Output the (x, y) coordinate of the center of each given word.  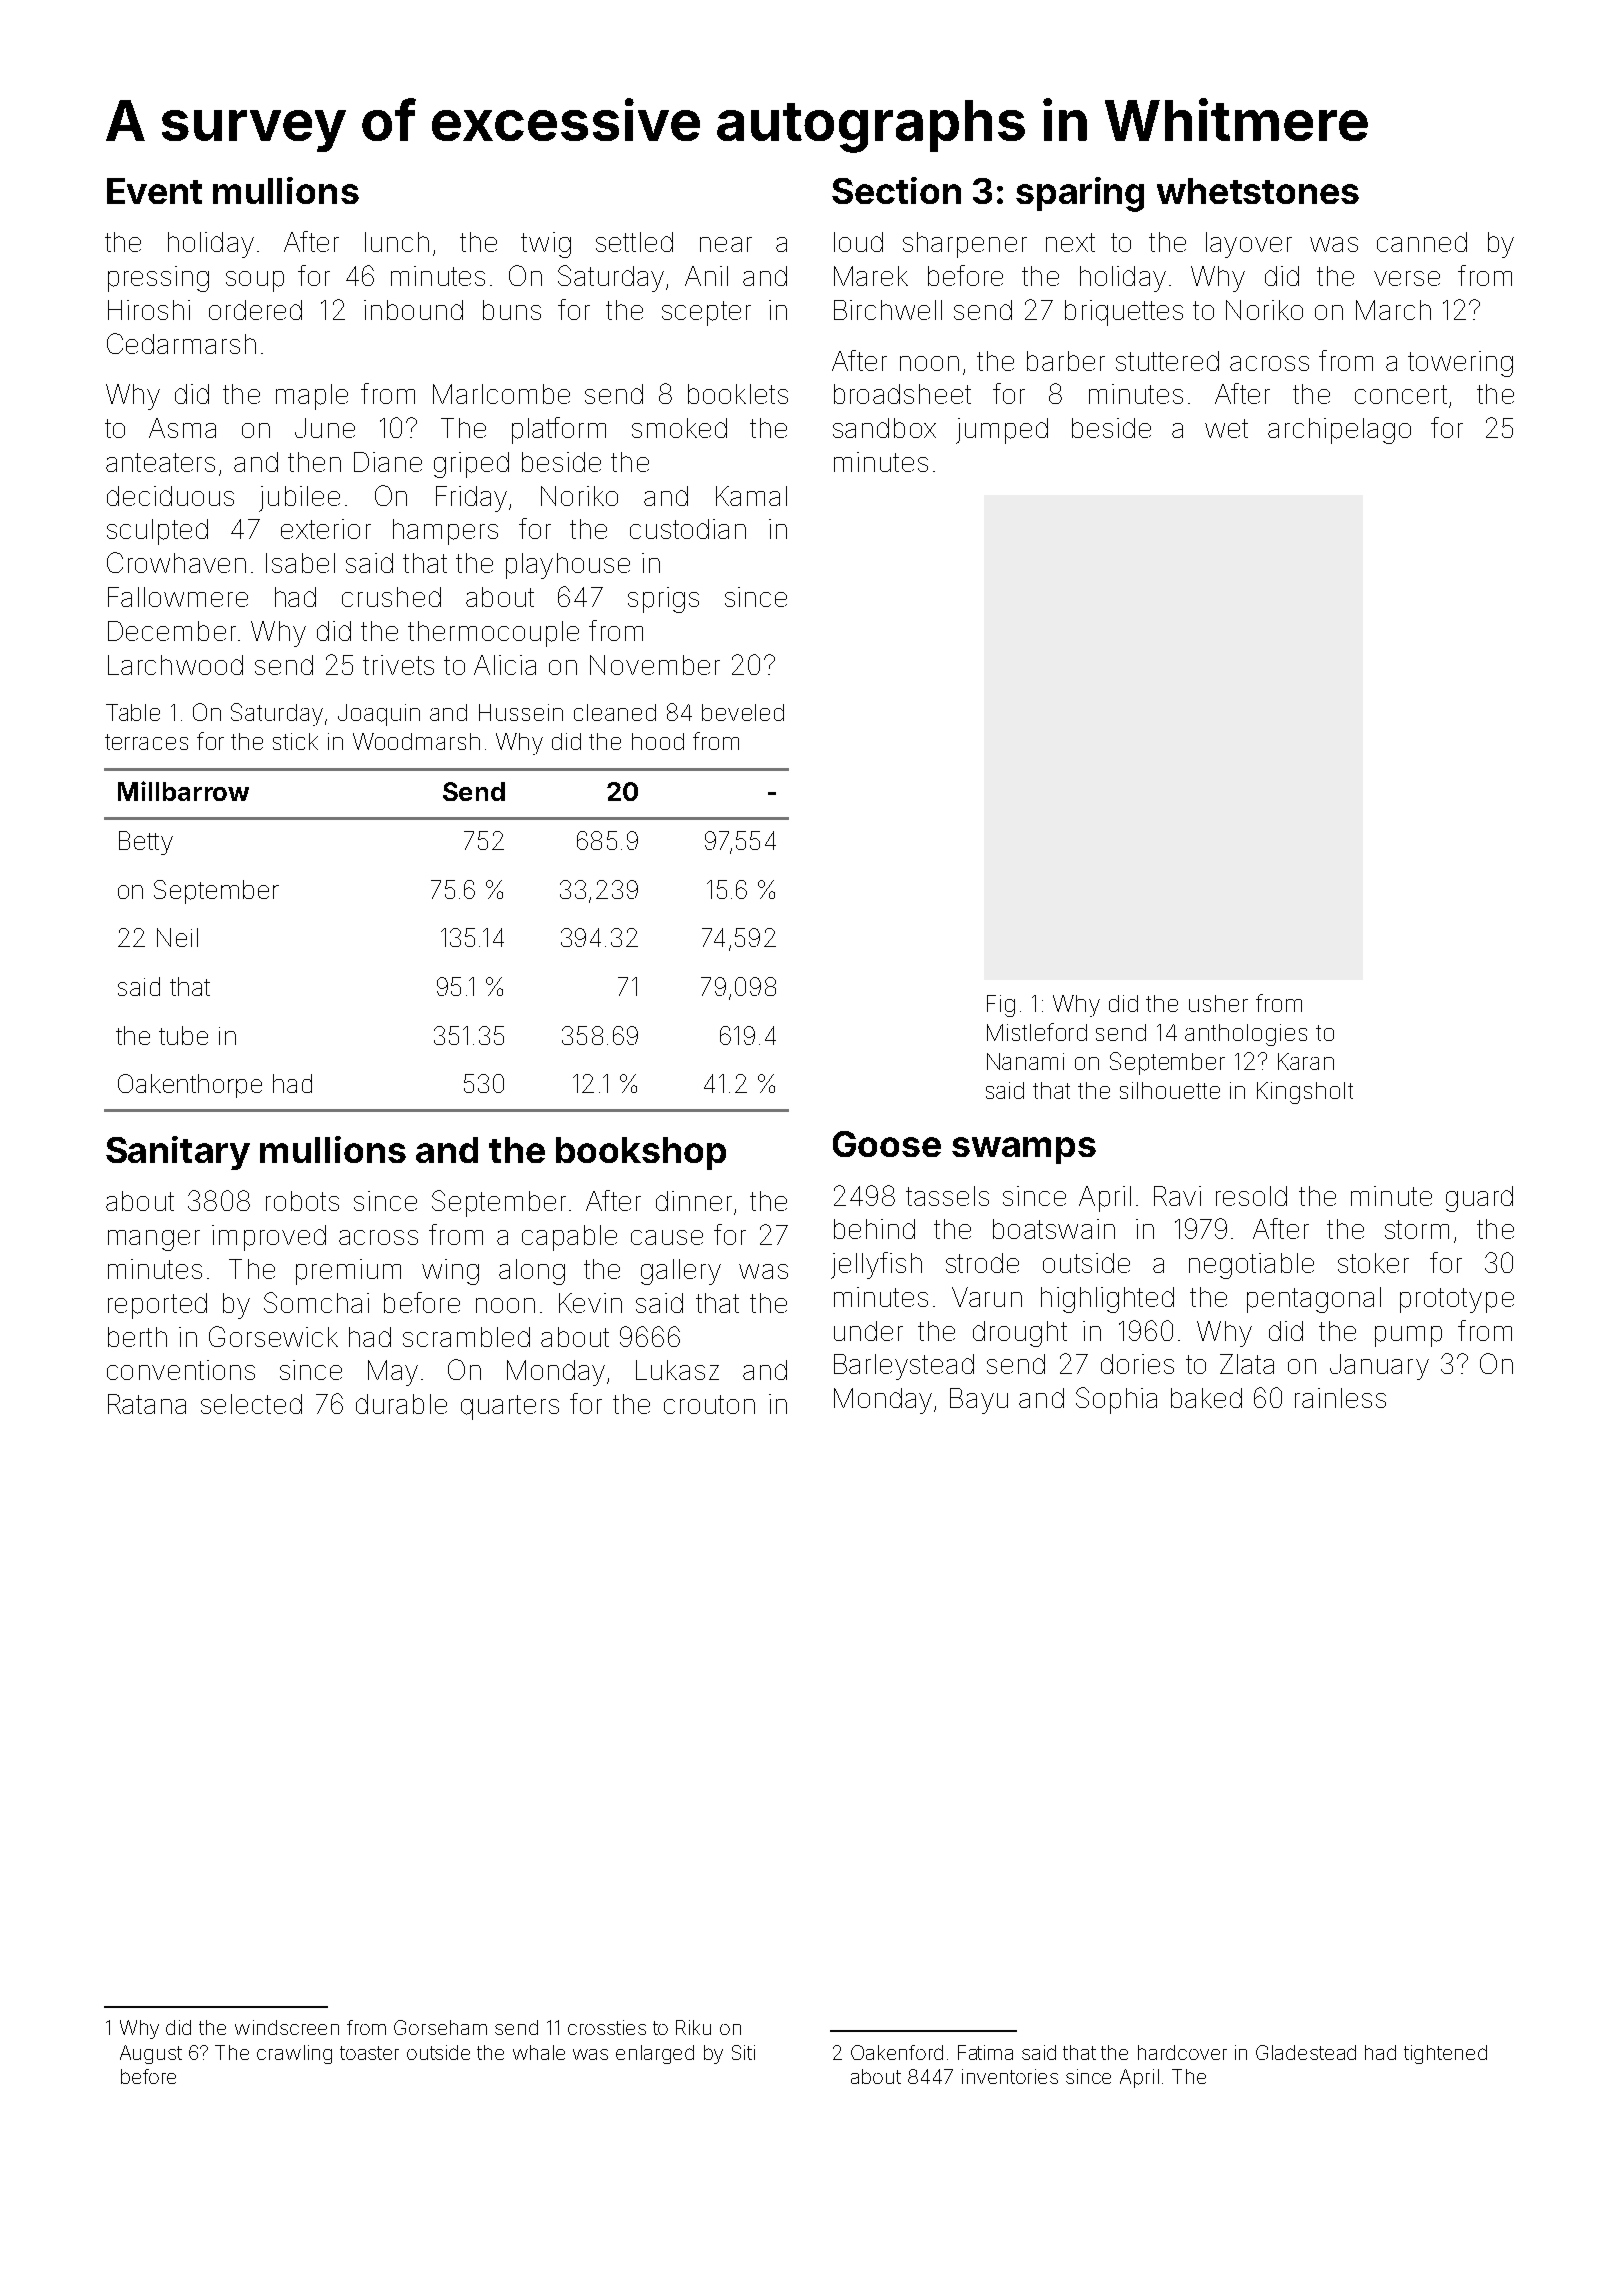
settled (634, 242)
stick (295, 741)
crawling (294, 2054)
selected (251, 1404)
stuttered (1167, 361)
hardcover (1182, 2052)
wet (1226, 428)
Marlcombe (501, 394)
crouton (709, 1404)
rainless (1340, 1398)
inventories (1010, 2076)
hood (658, 741)
